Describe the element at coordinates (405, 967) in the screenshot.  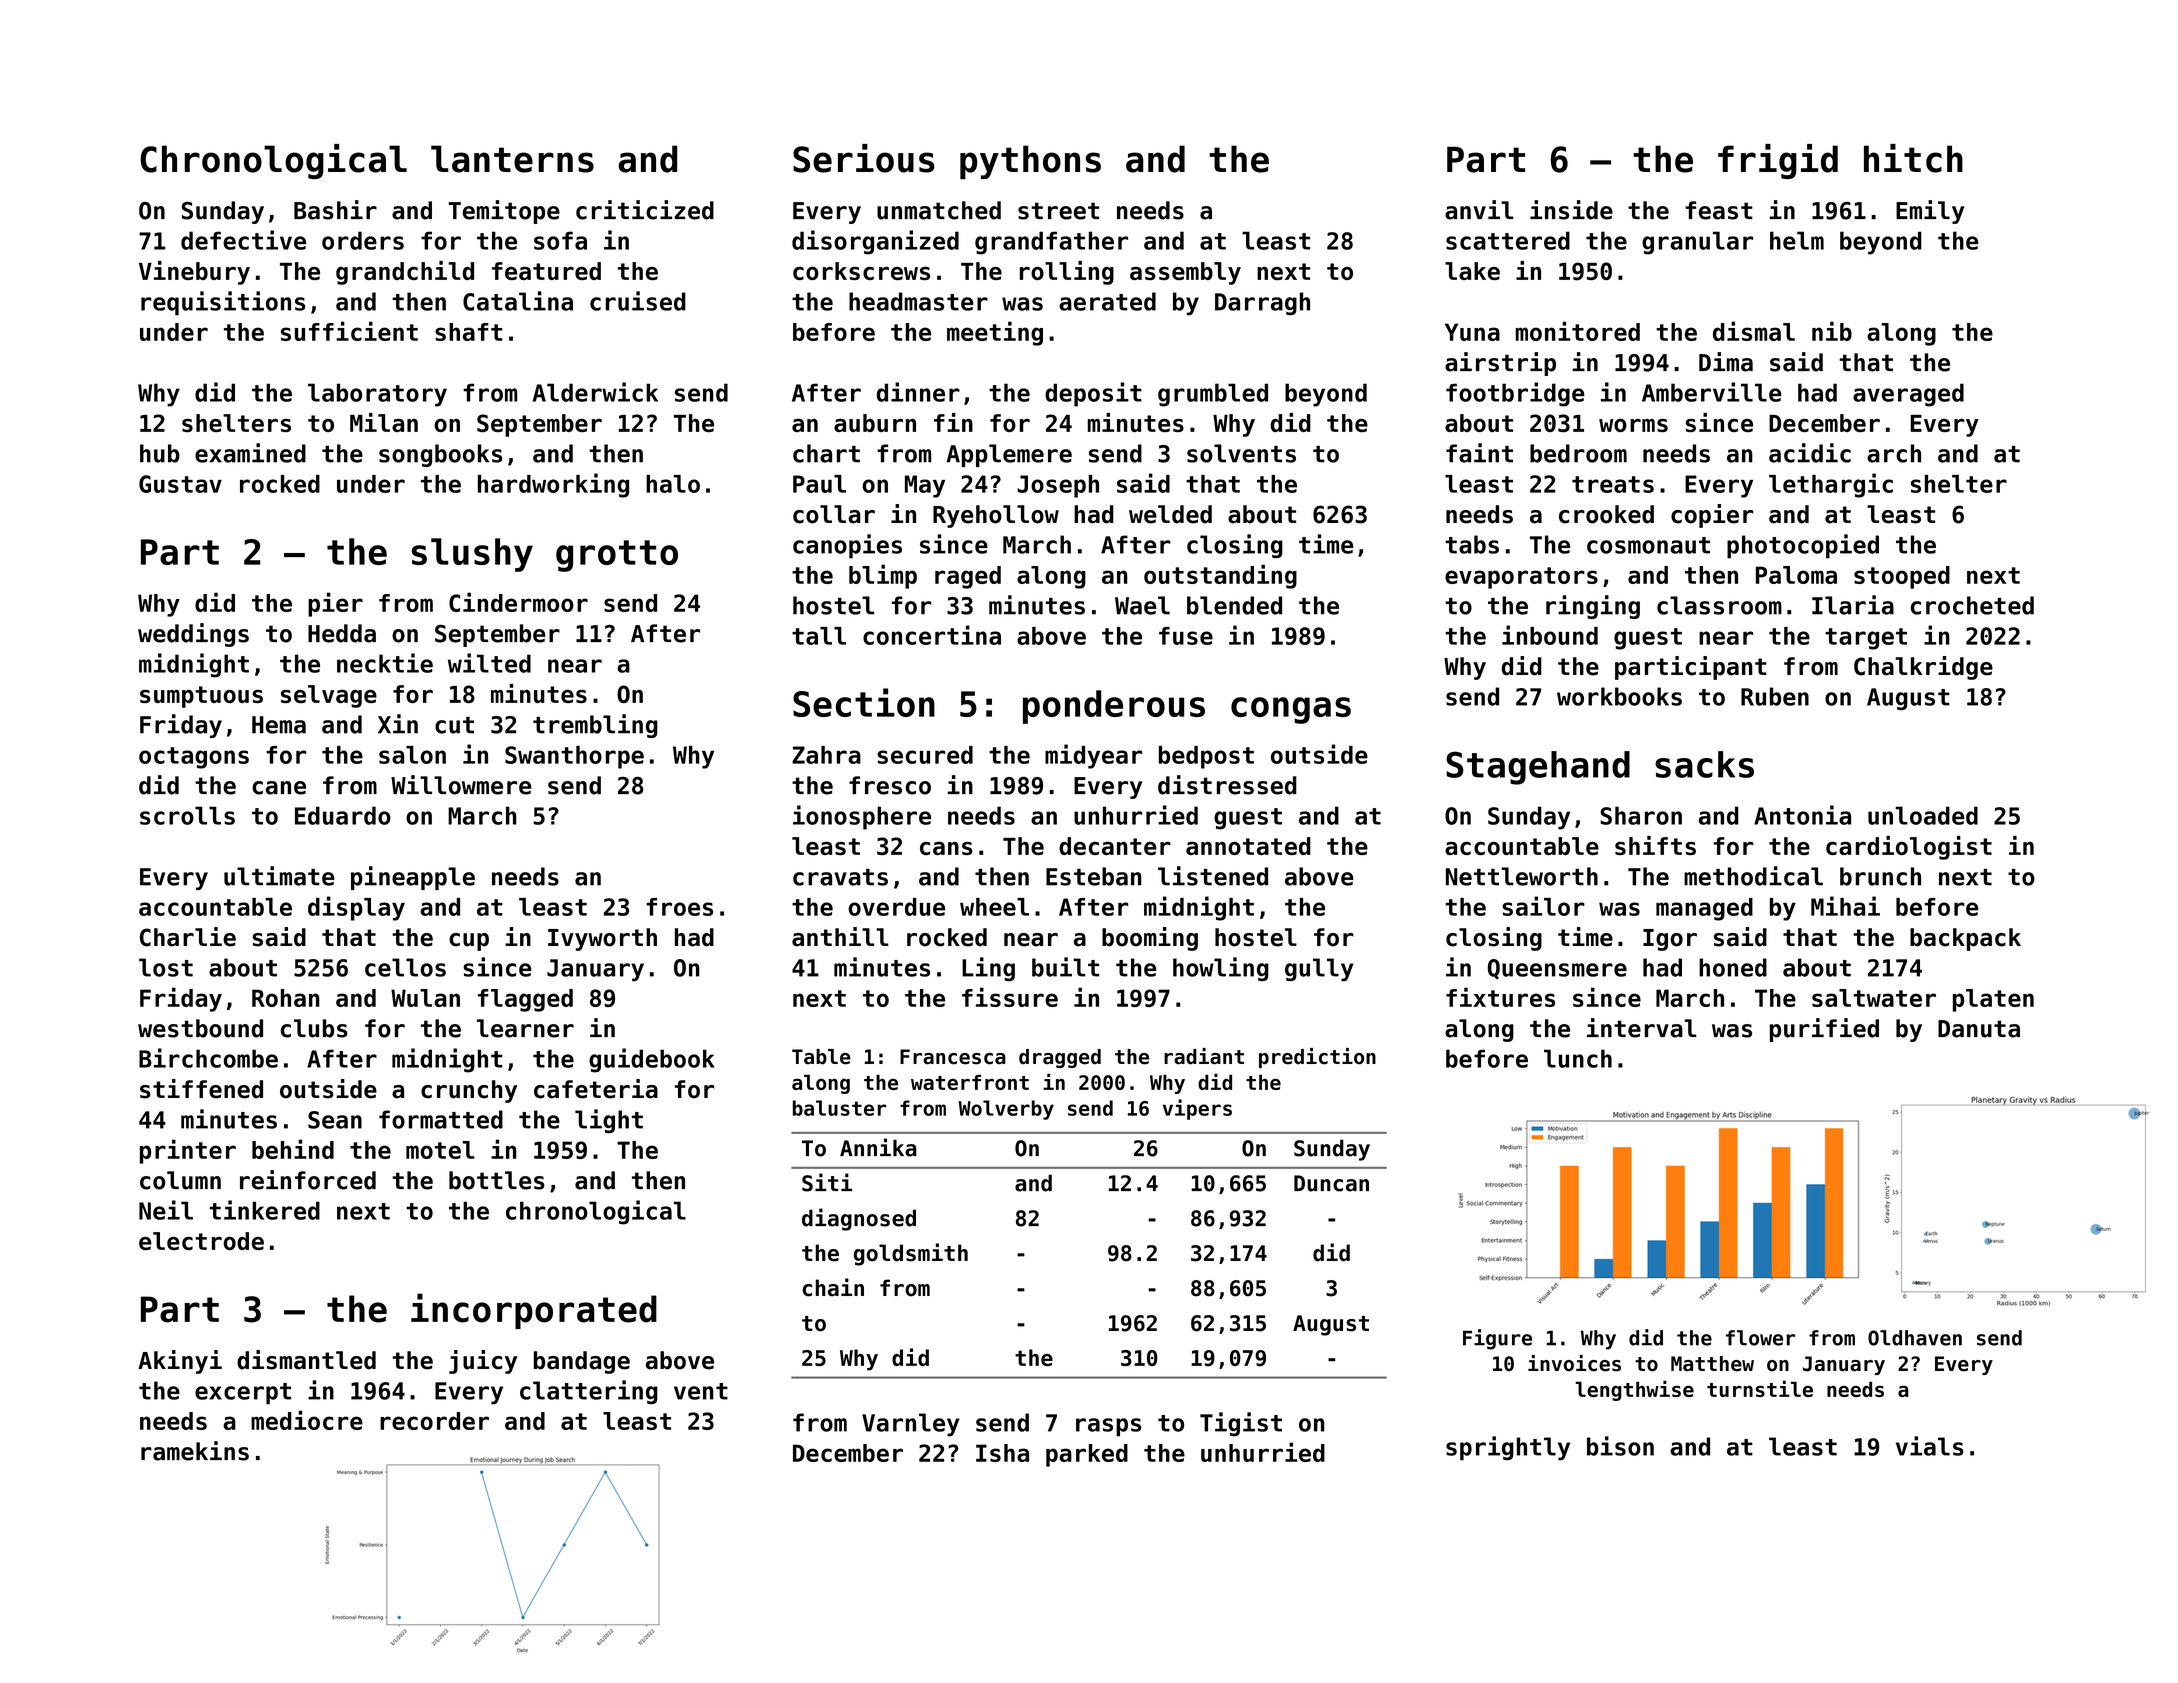
I see `cellos` at that location.
